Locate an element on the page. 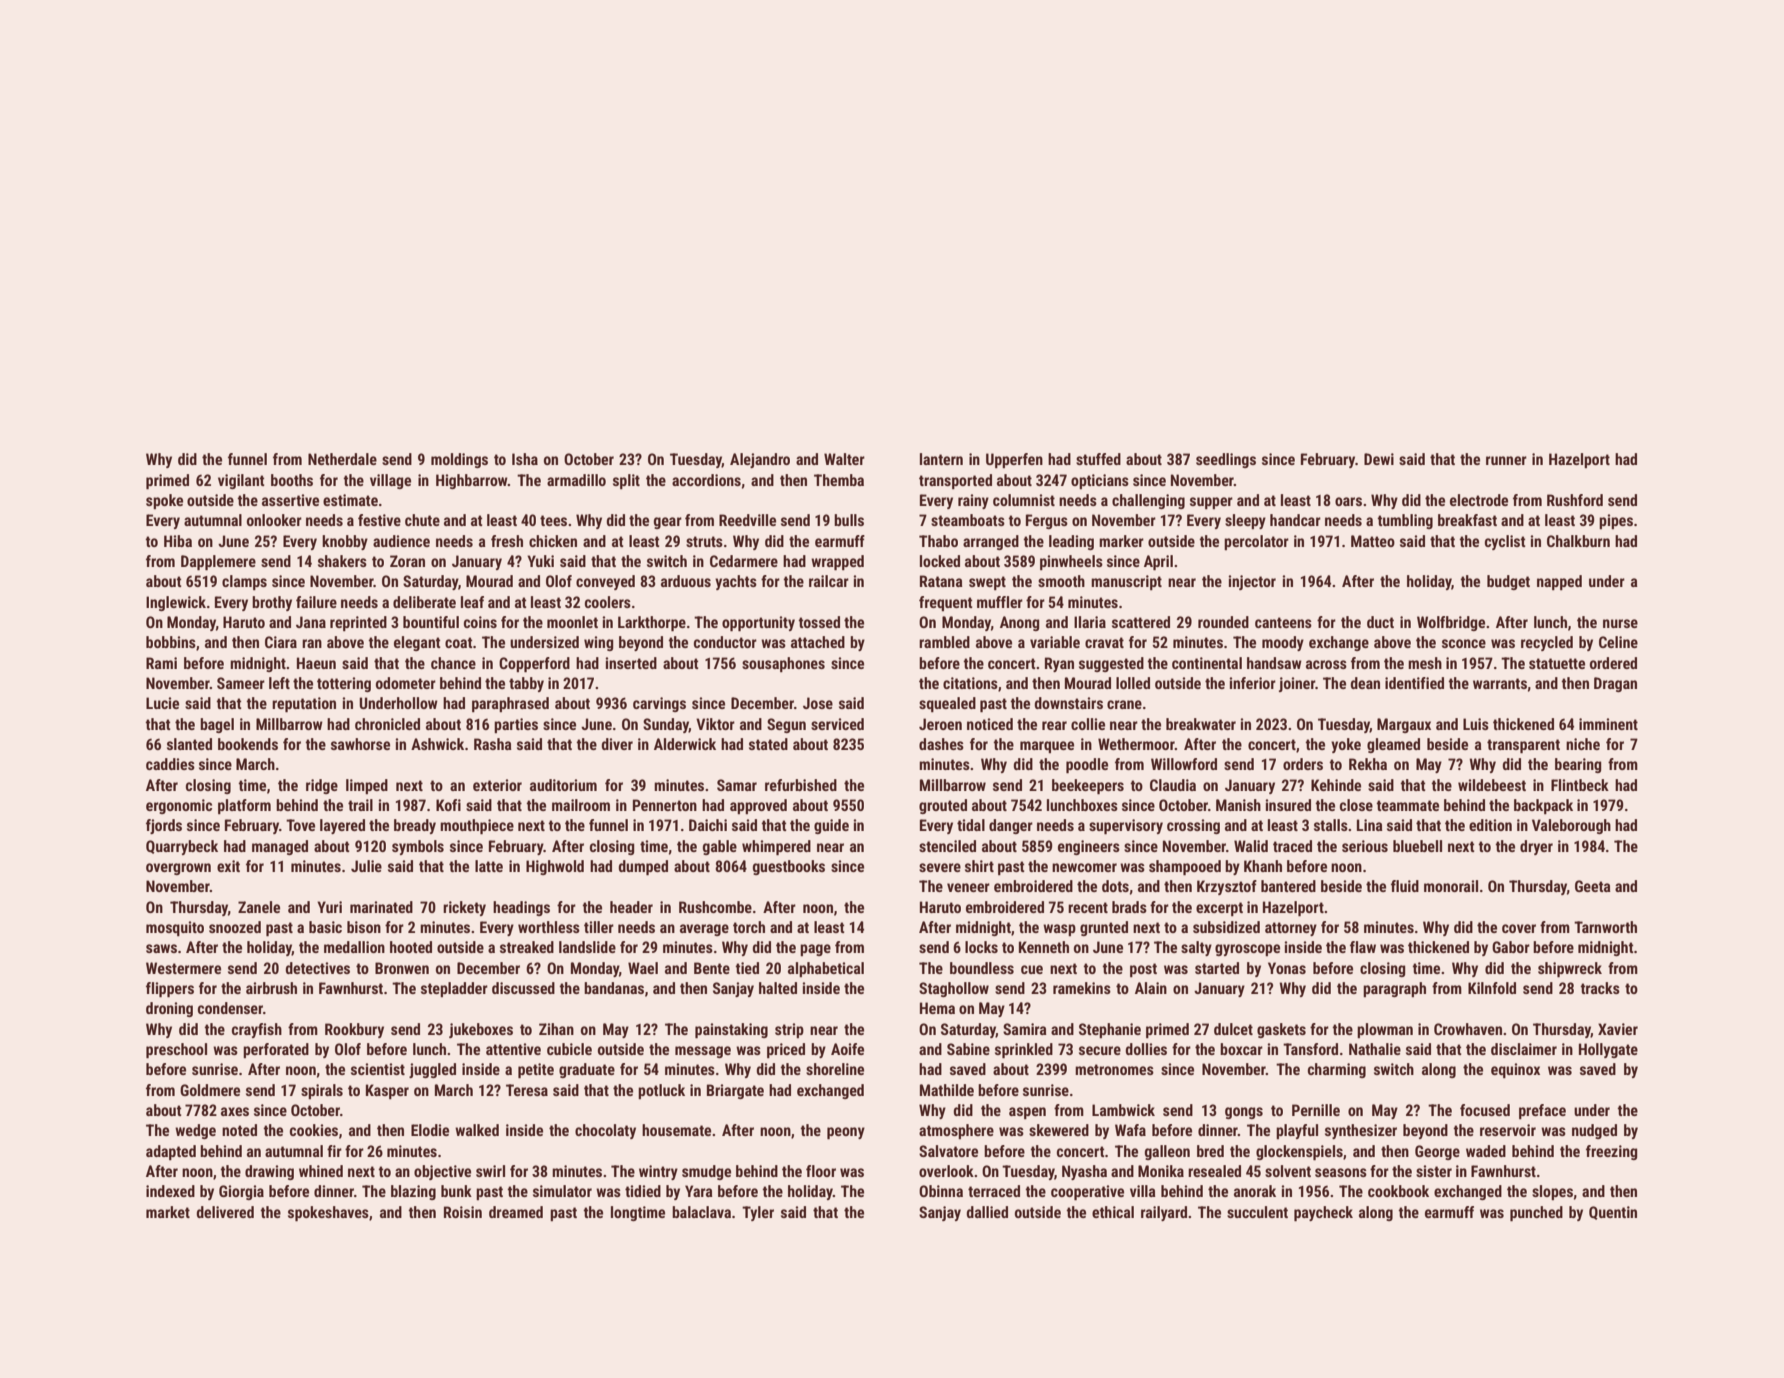  Themba is located at coordinates (839, 480).
